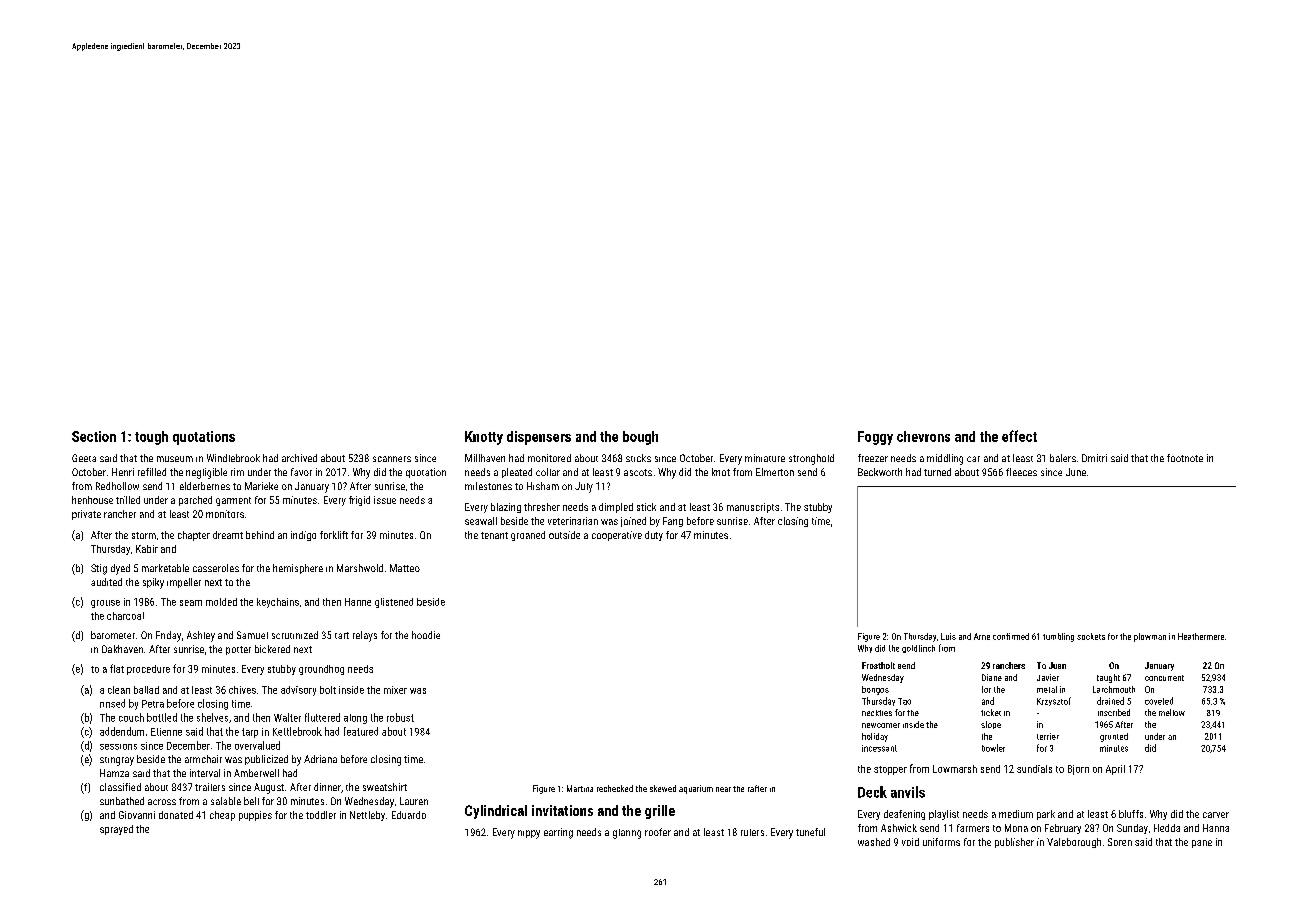 This screenshot has width=1308, height=924. Describe the element at coordinates (116, 830) in the screenshot. I see `sprayed` at that location.
